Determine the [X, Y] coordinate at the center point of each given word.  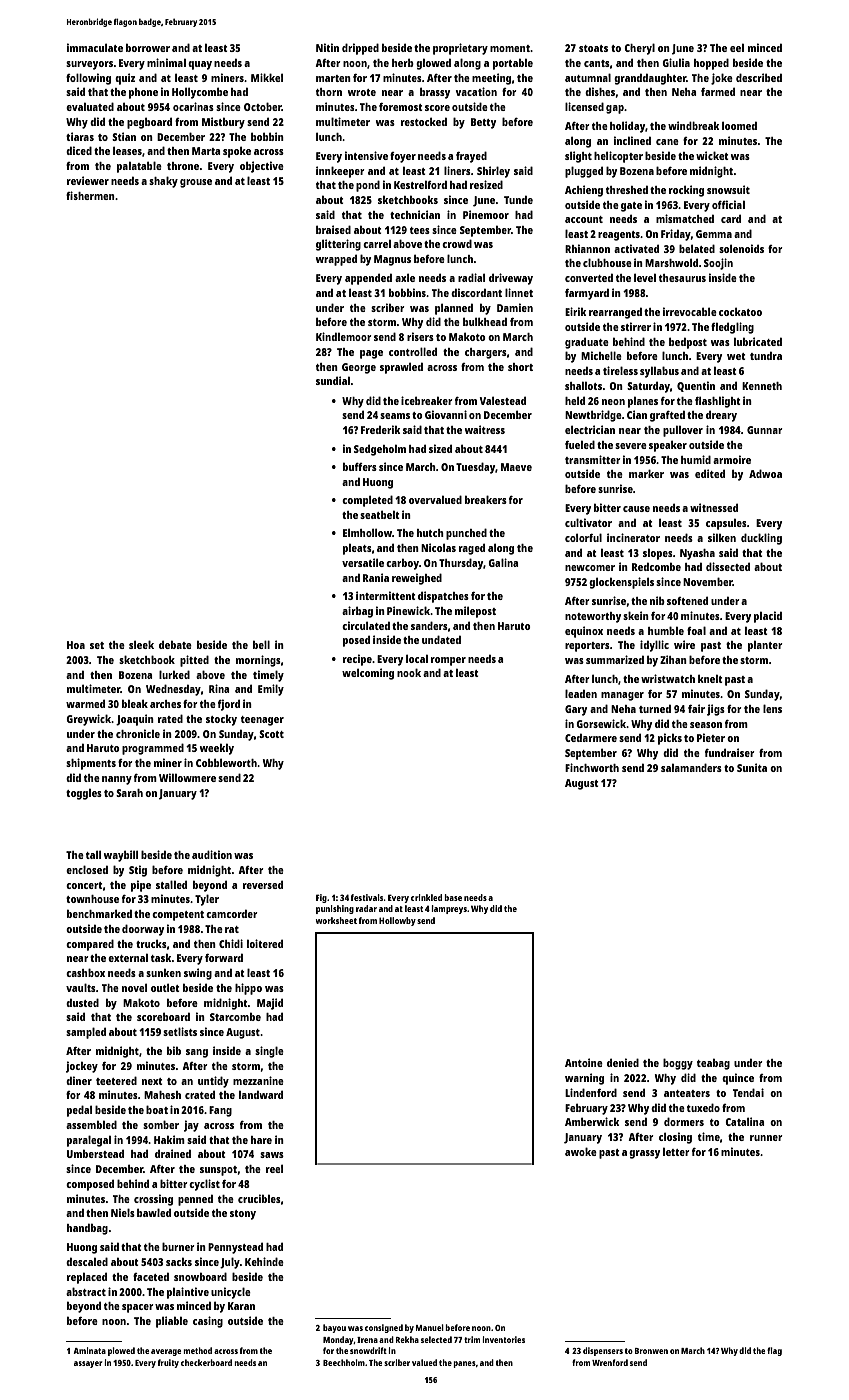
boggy [678, 1064]
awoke [581, 1151]
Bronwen [651, 1351]
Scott [271, 734]
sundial [333, 380]
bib [174, 1050]
